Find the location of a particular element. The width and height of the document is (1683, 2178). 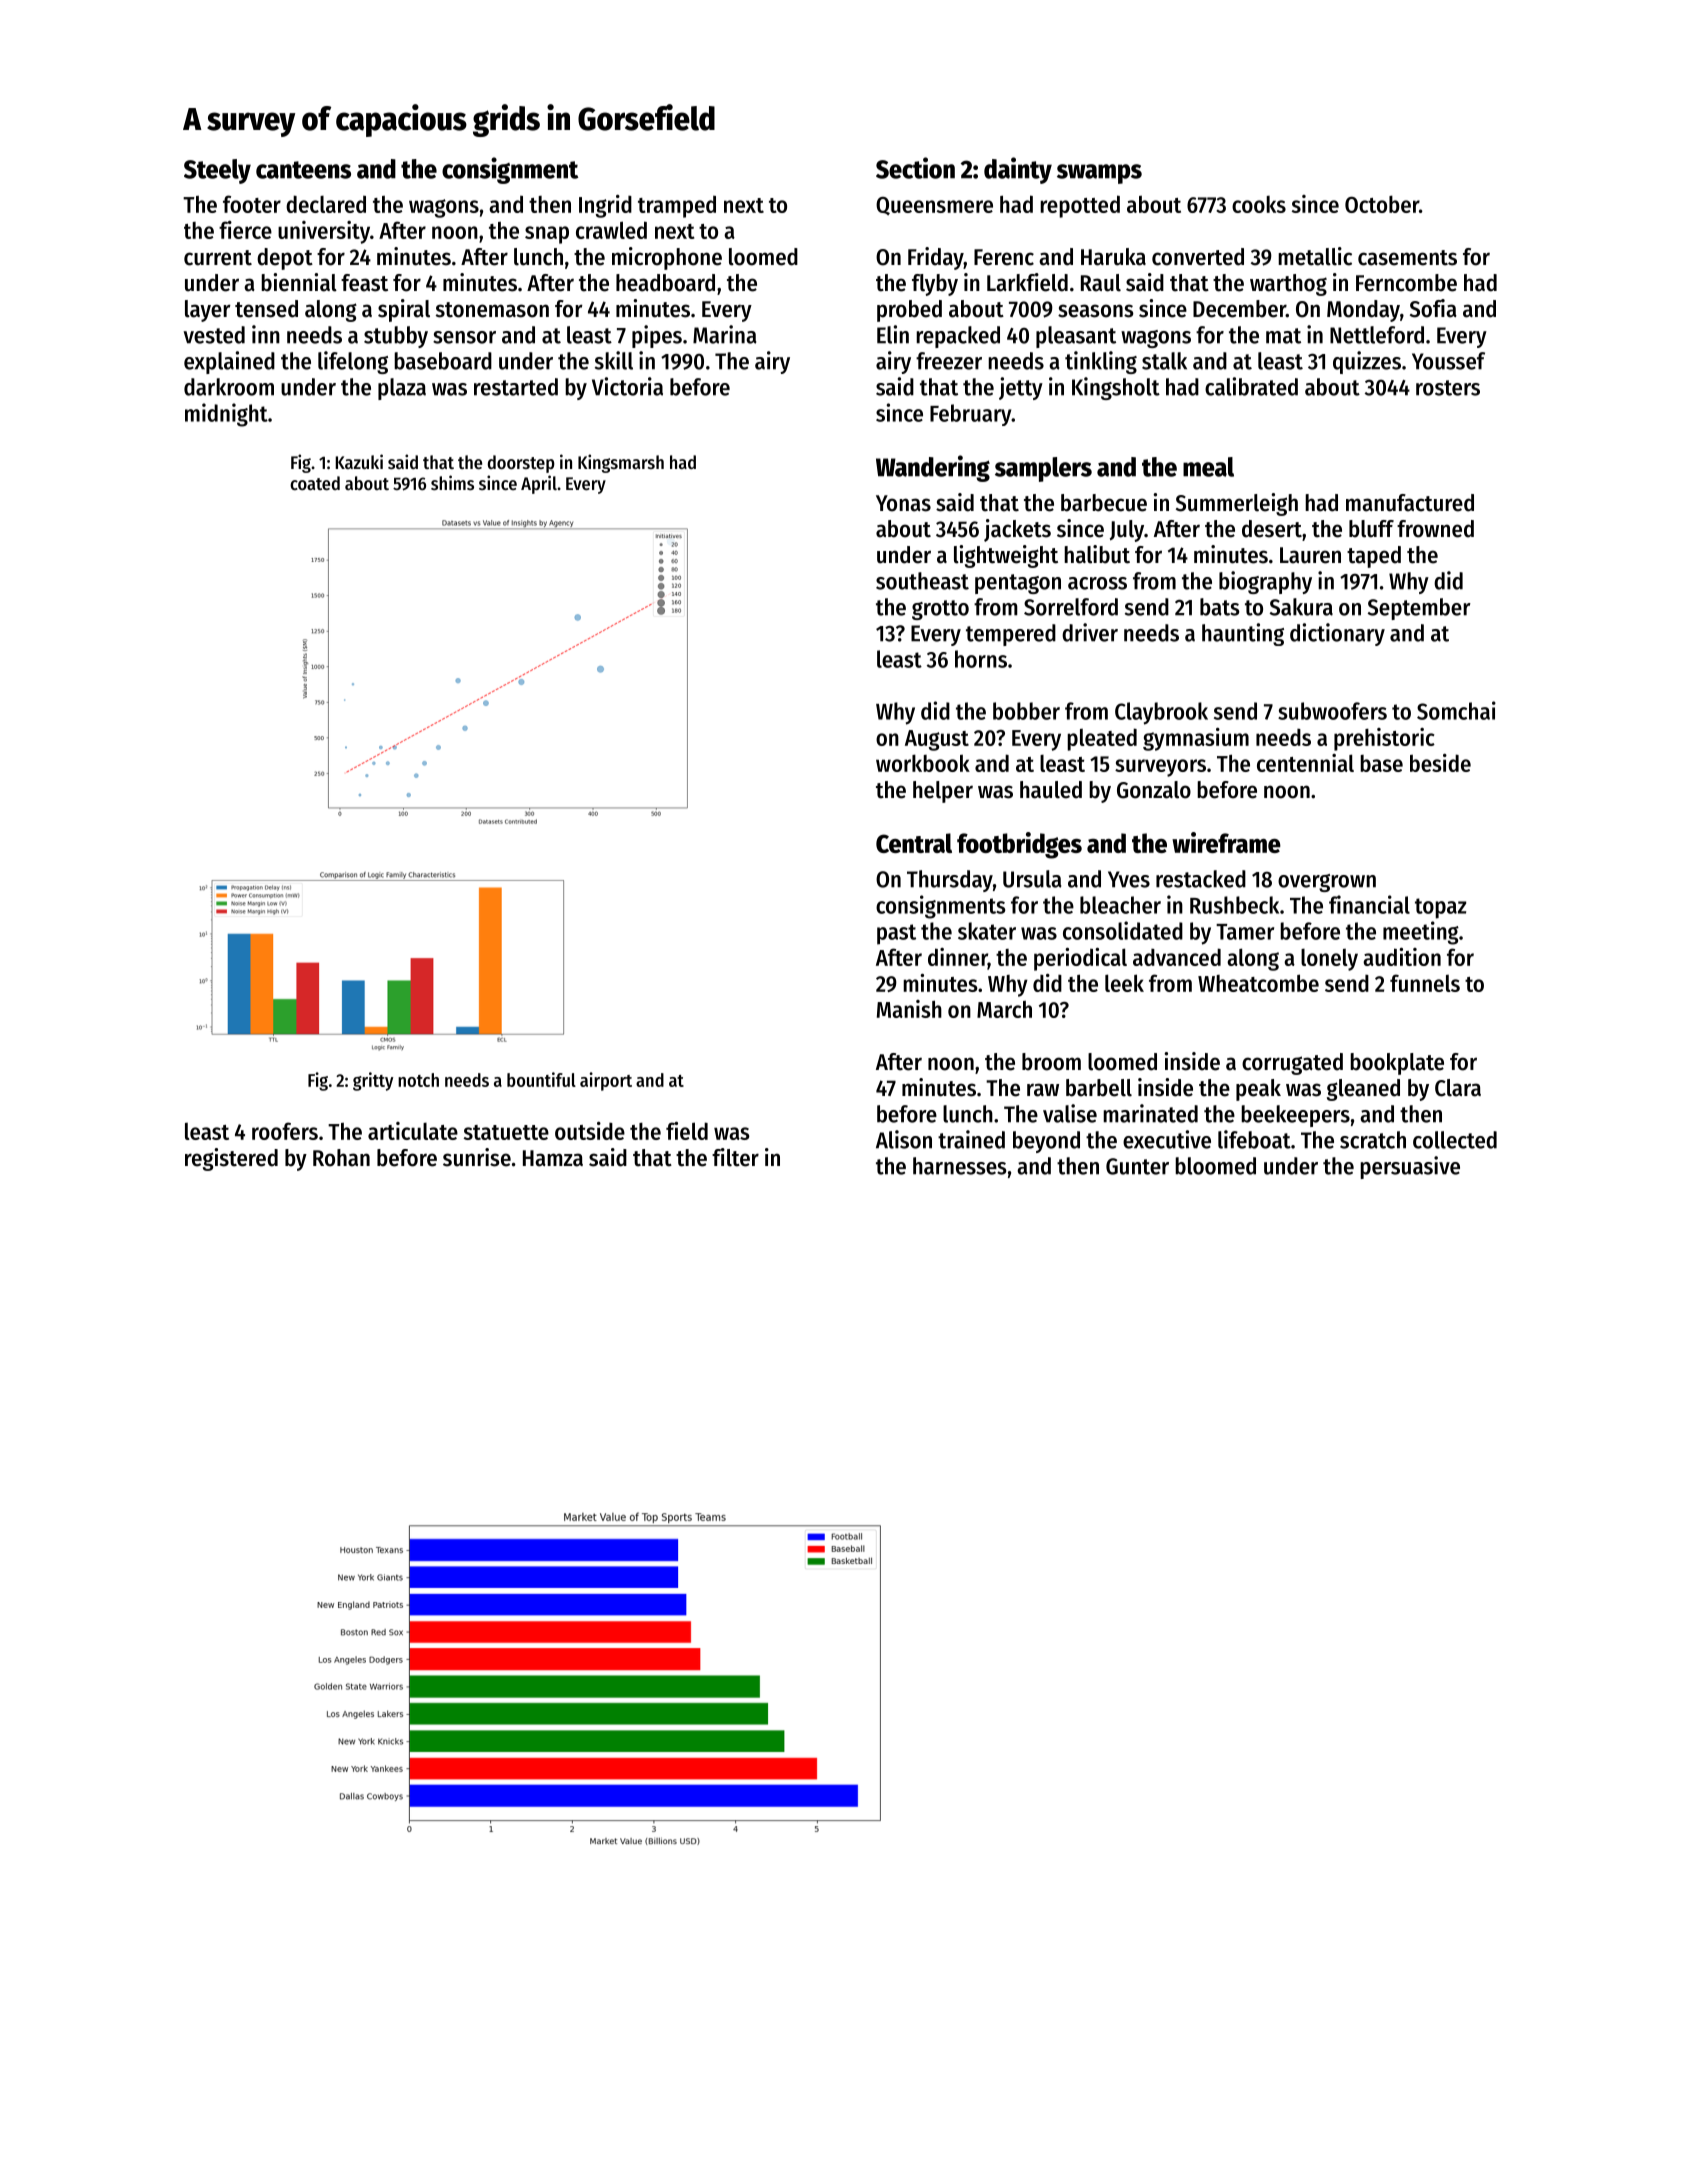

swamps is located at coordinates (1099, 174).
